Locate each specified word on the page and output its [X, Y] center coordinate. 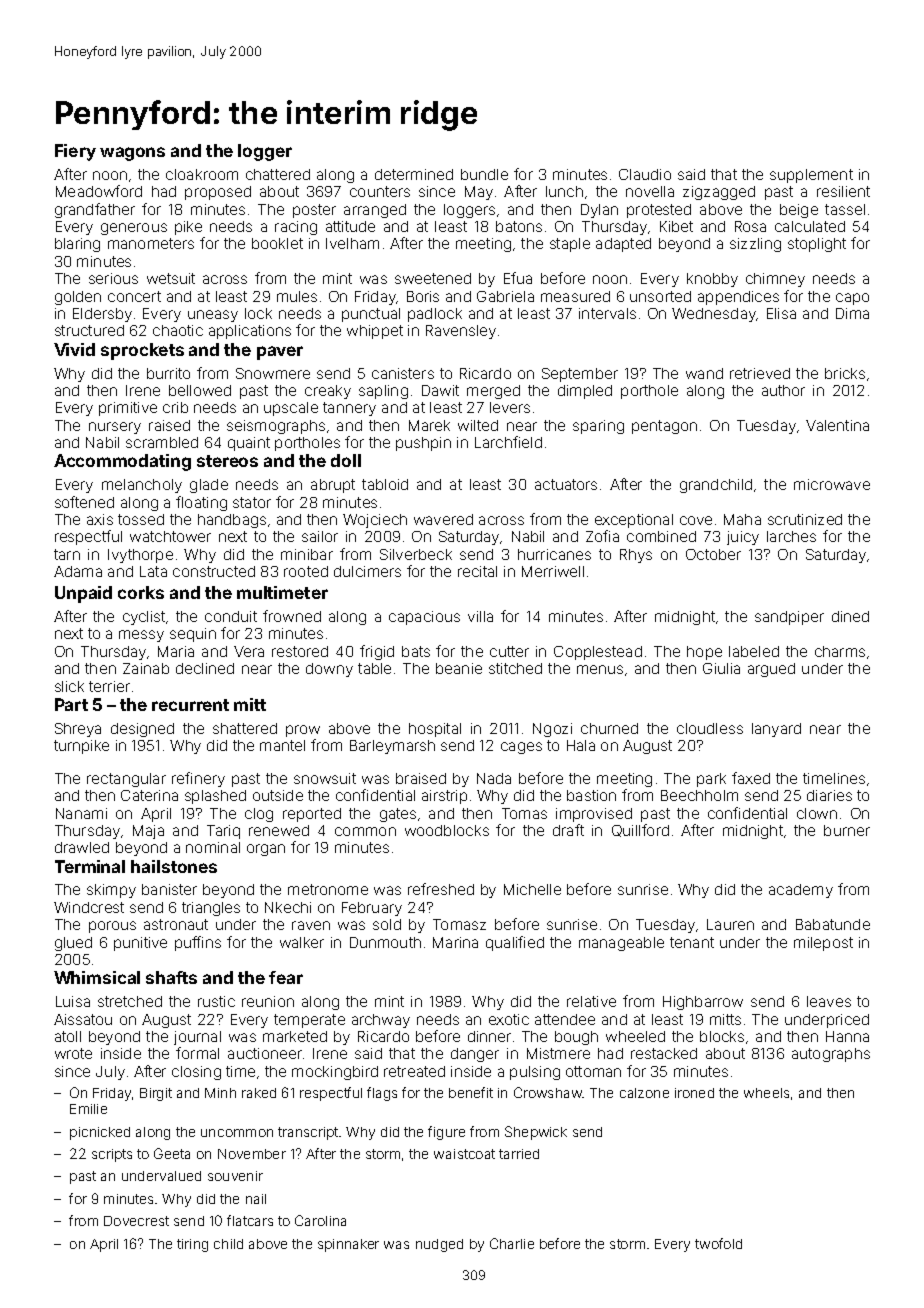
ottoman [593, 1071]
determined [414, 174]
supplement [811, 176]
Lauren [730, 924]
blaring [77, 245]
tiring [192, 1245]
